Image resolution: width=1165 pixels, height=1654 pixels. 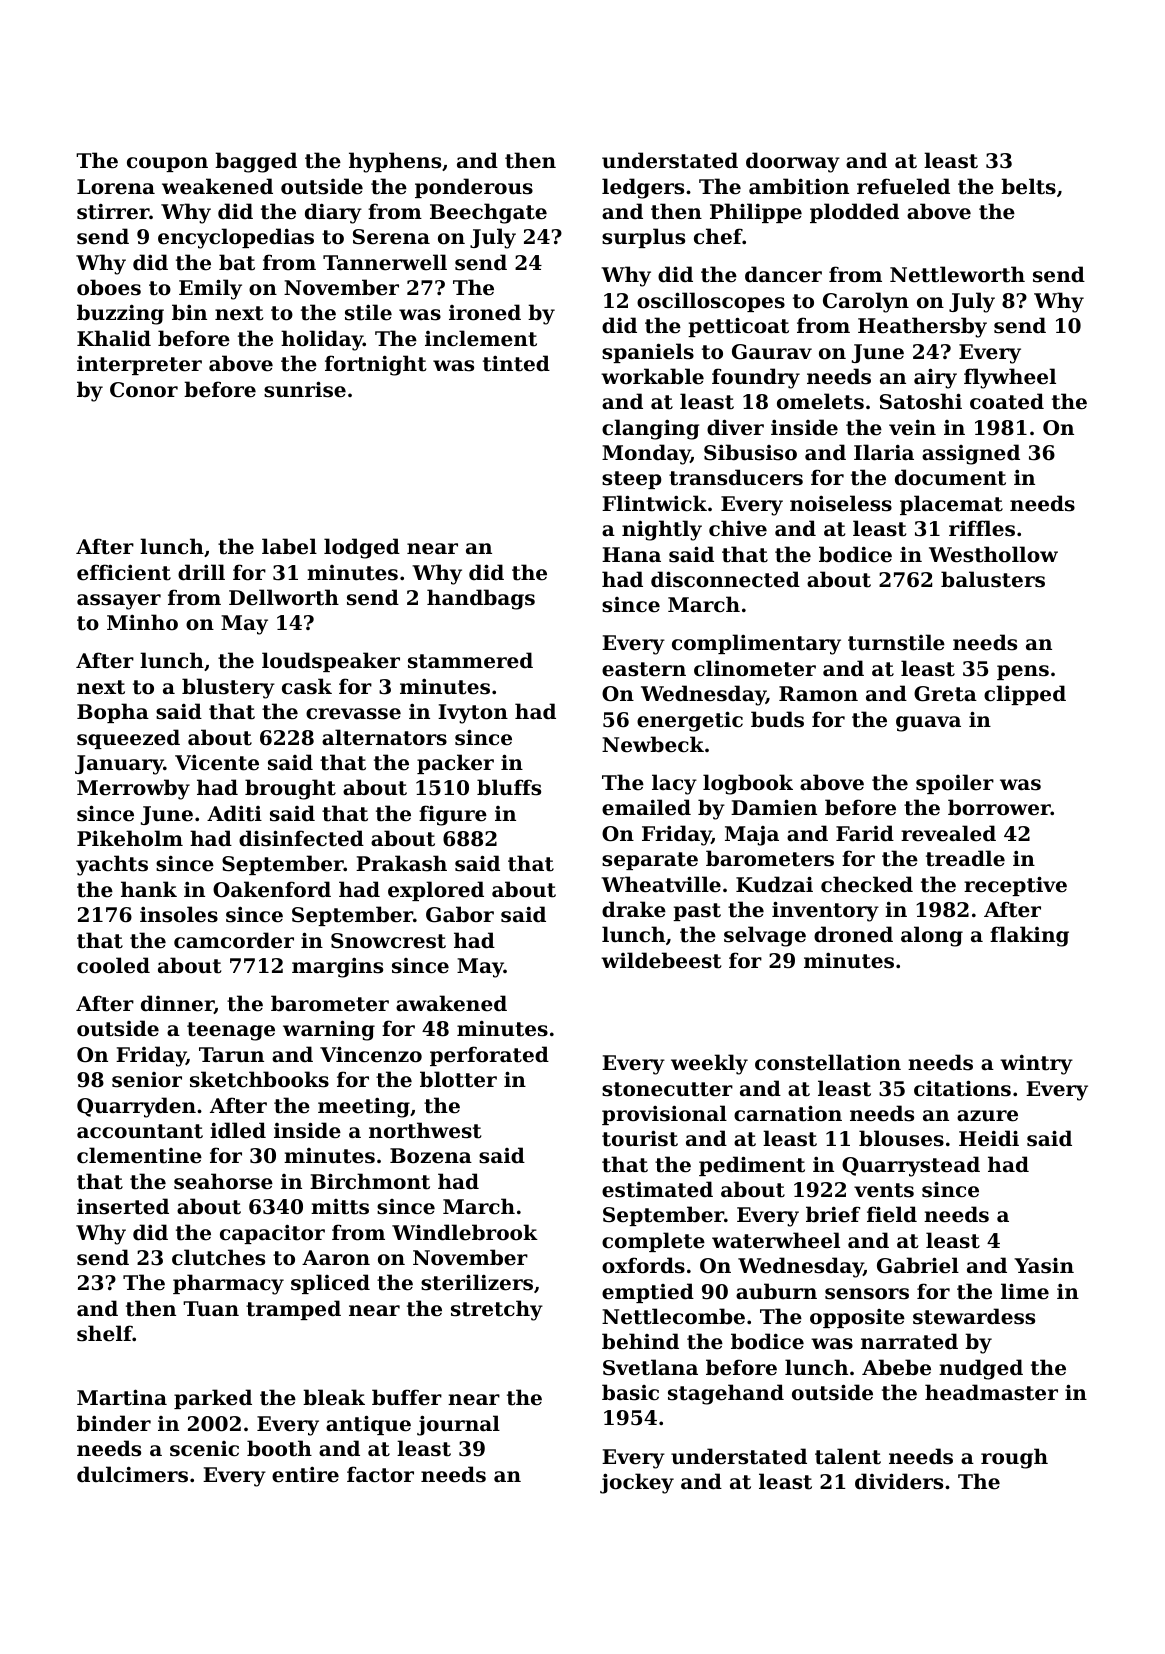 I want to click on vein, so click(x=912, y=427).
